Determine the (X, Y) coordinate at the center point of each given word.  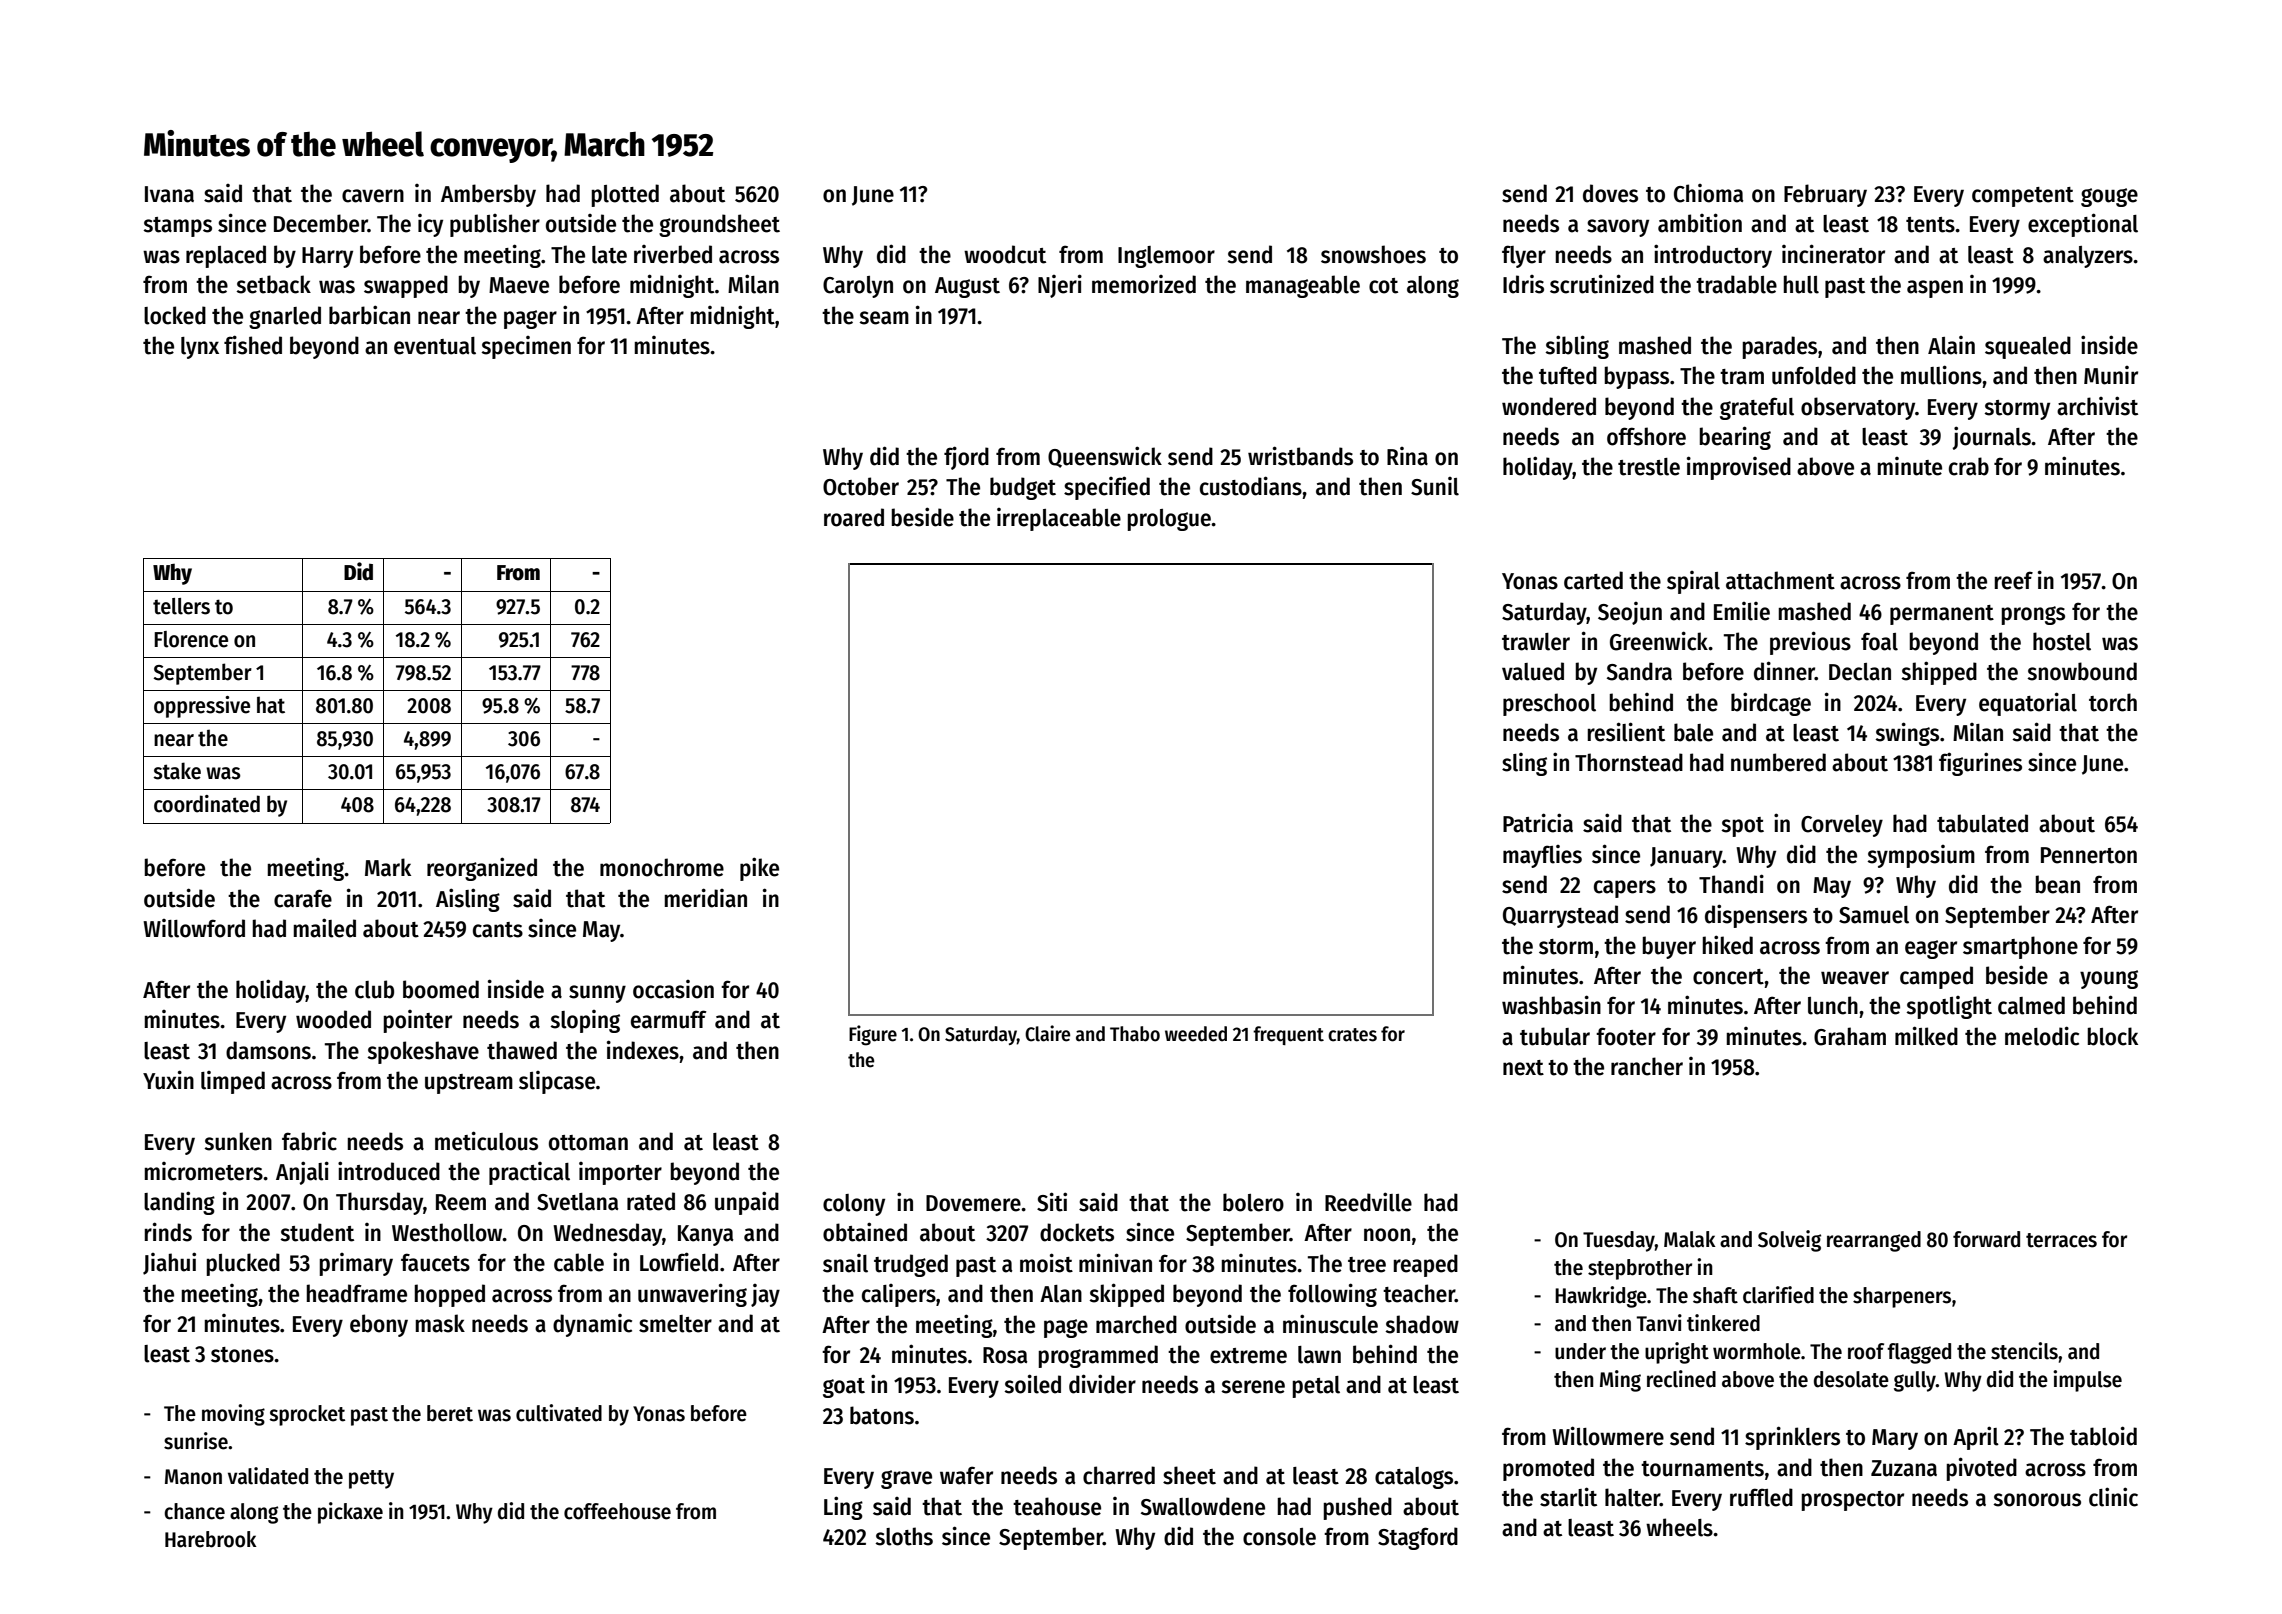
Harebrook (211, 1539)
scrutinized (1602, 284)
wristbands (1300, 456)
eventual (435, 346)
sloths (904, 1536)
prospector (1852, 1501)
